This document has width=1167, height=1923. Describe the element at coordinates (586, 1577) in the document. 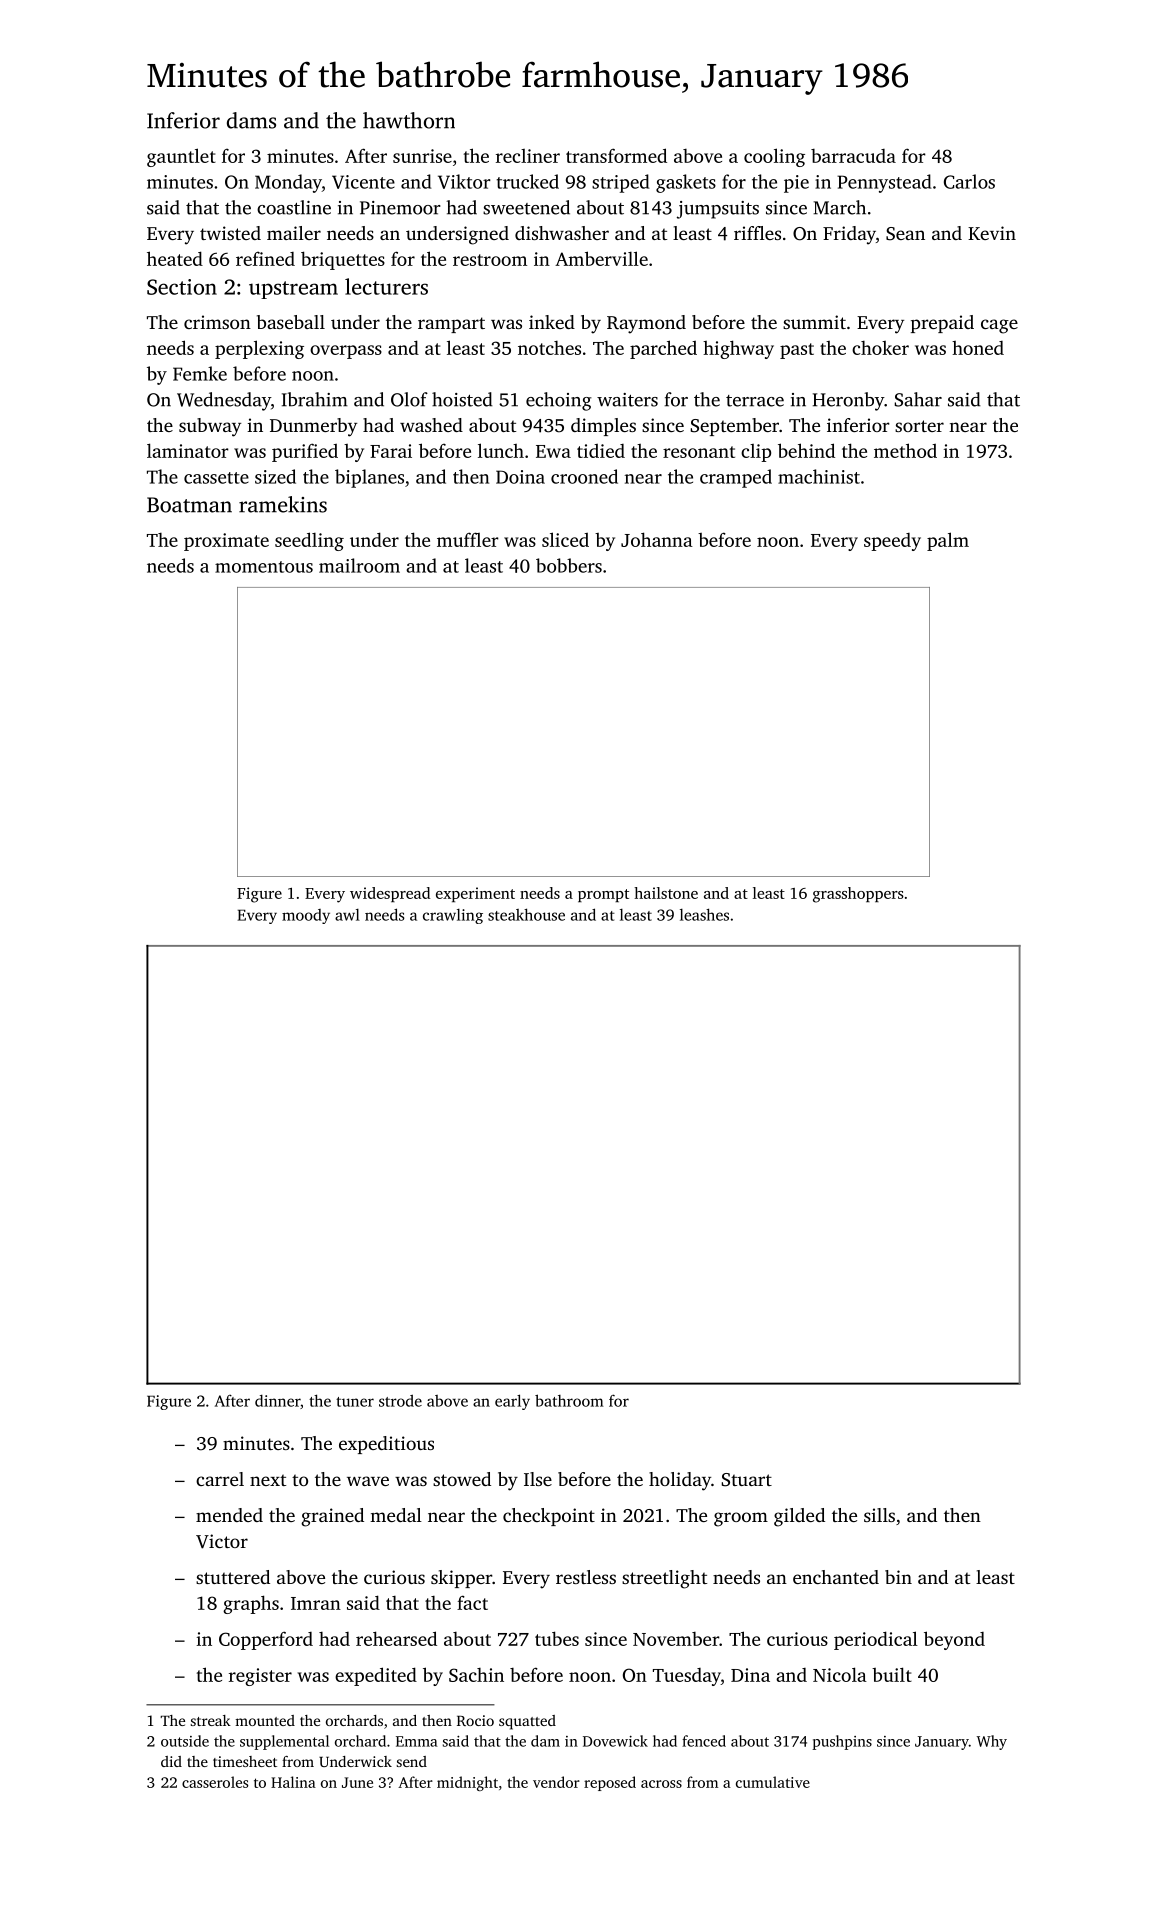

I see `restless` at that location.
